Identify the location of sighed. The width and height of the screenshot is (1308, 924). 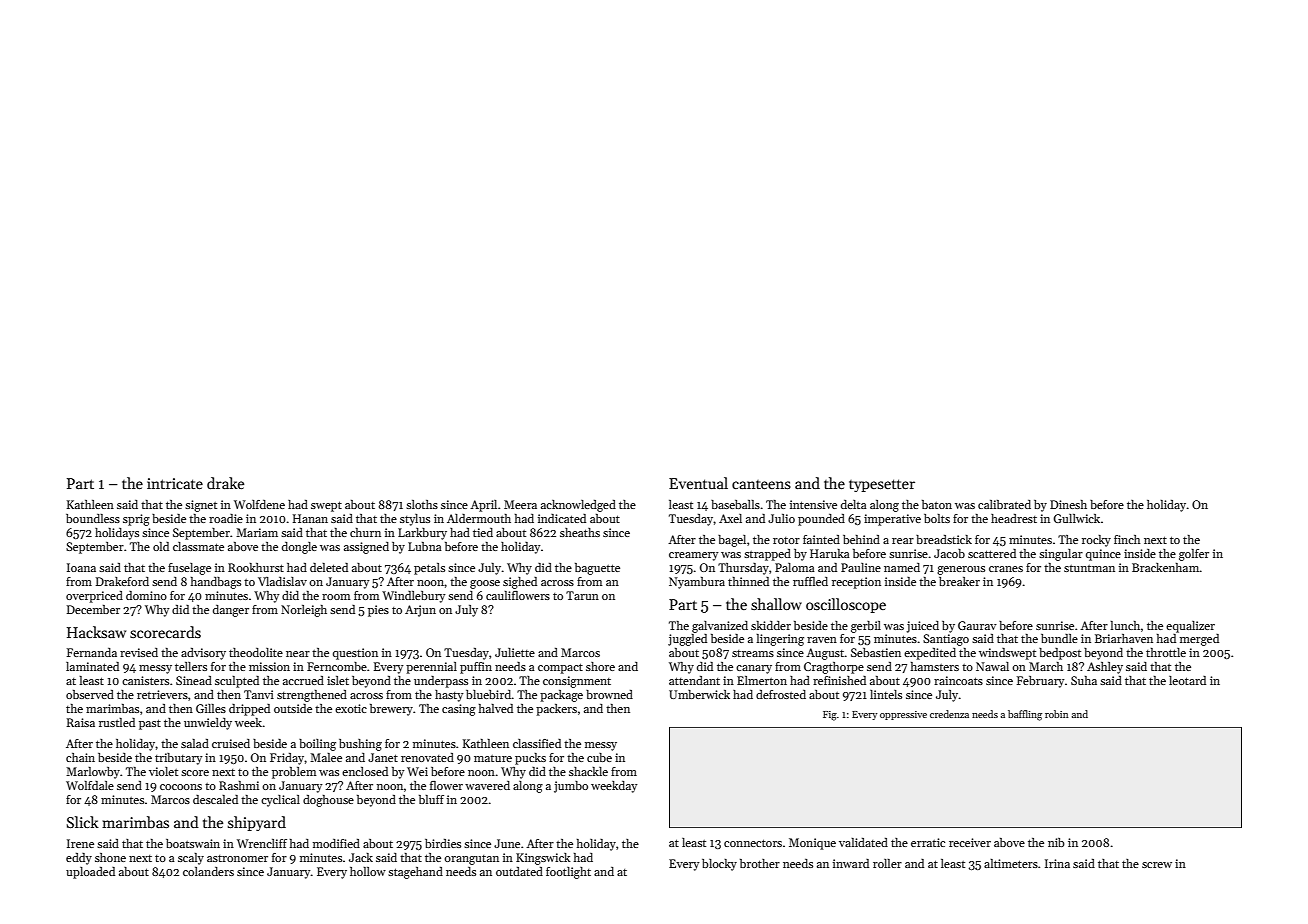
(520, 583).
